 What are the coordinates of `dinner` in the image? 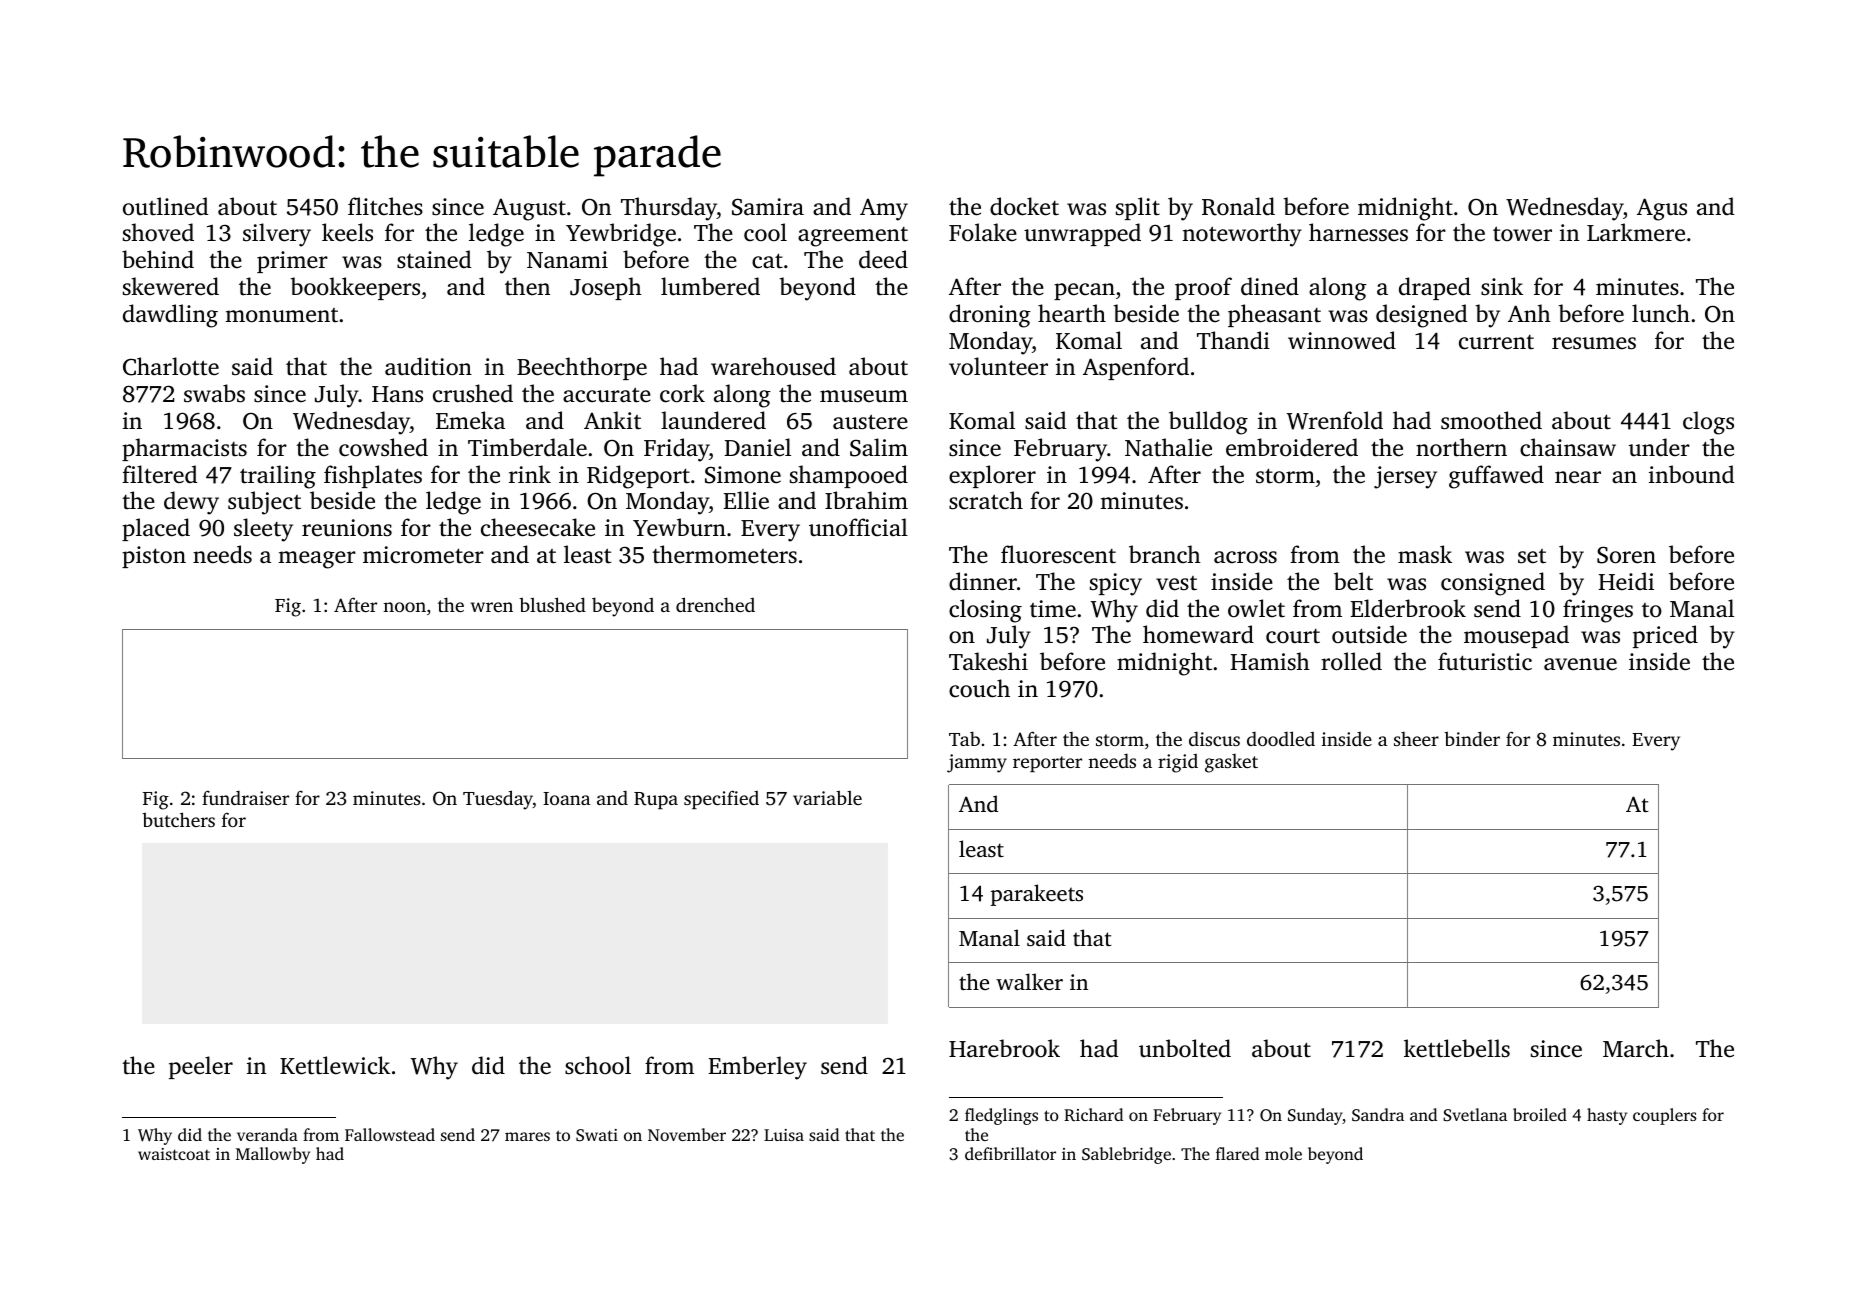 It's located at (983, 581).
